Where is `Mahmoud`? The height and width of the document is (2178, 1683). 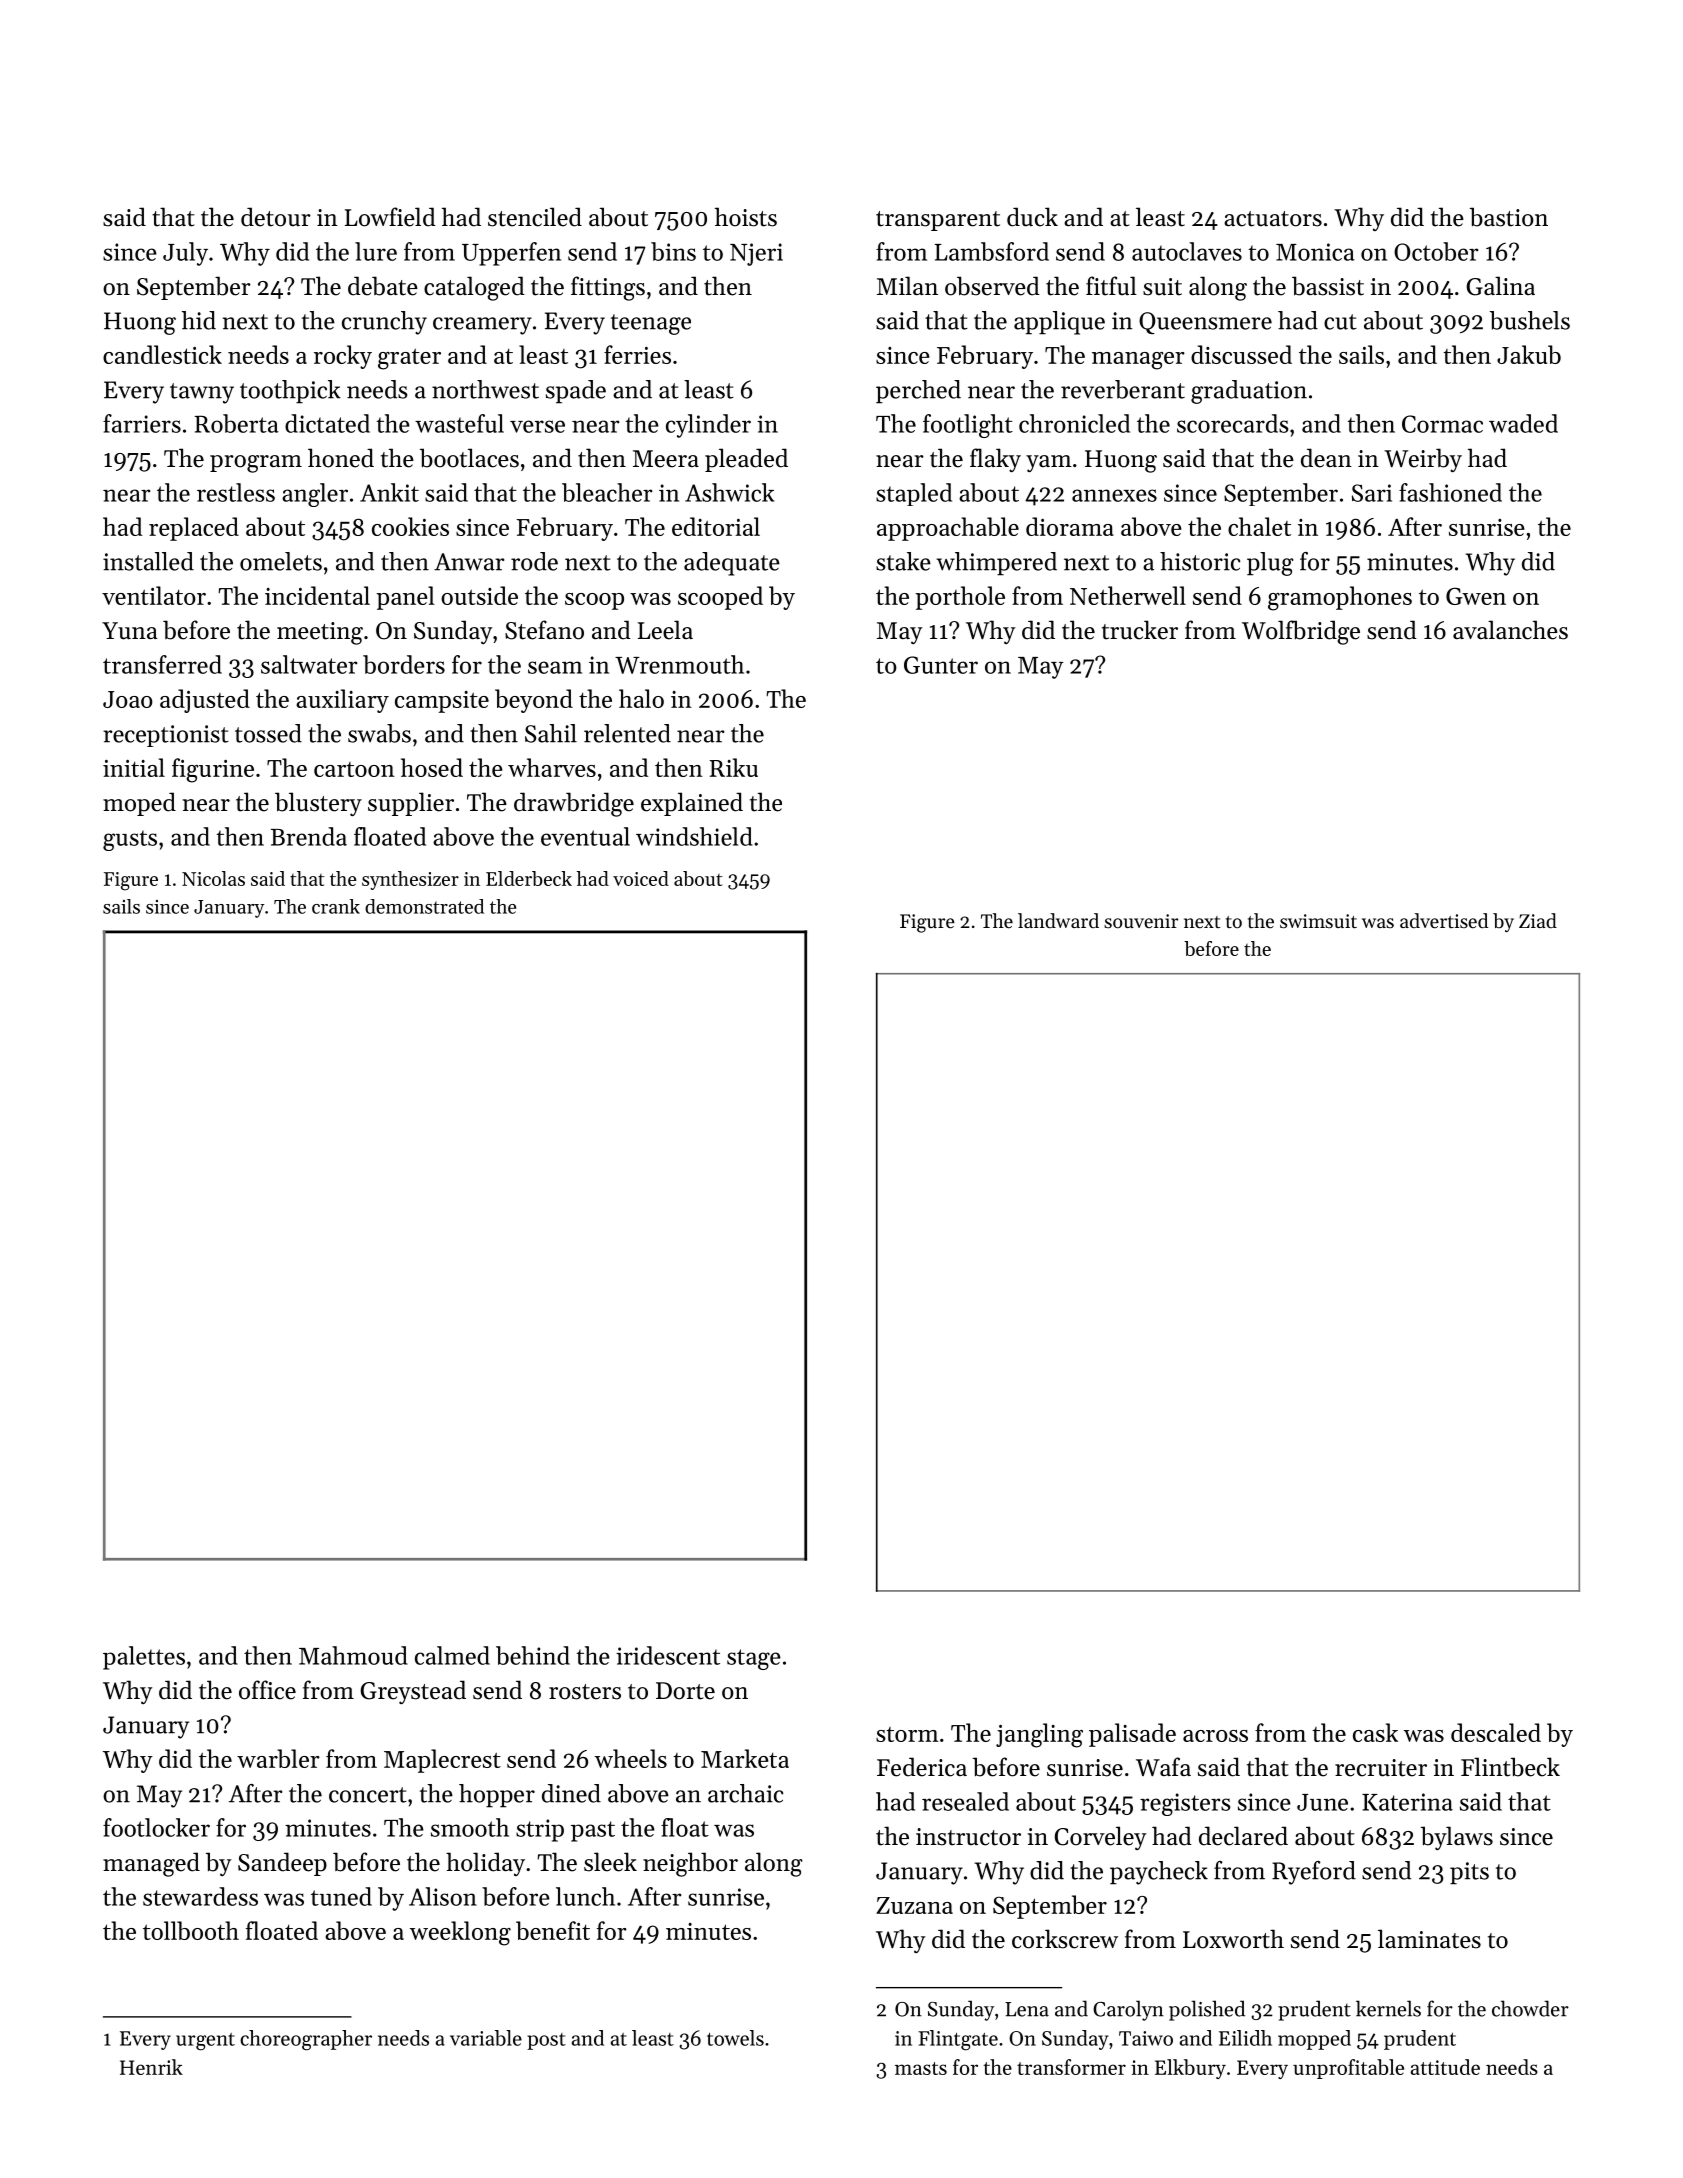 Mahmoud is located at coordinates (353, 1655).
